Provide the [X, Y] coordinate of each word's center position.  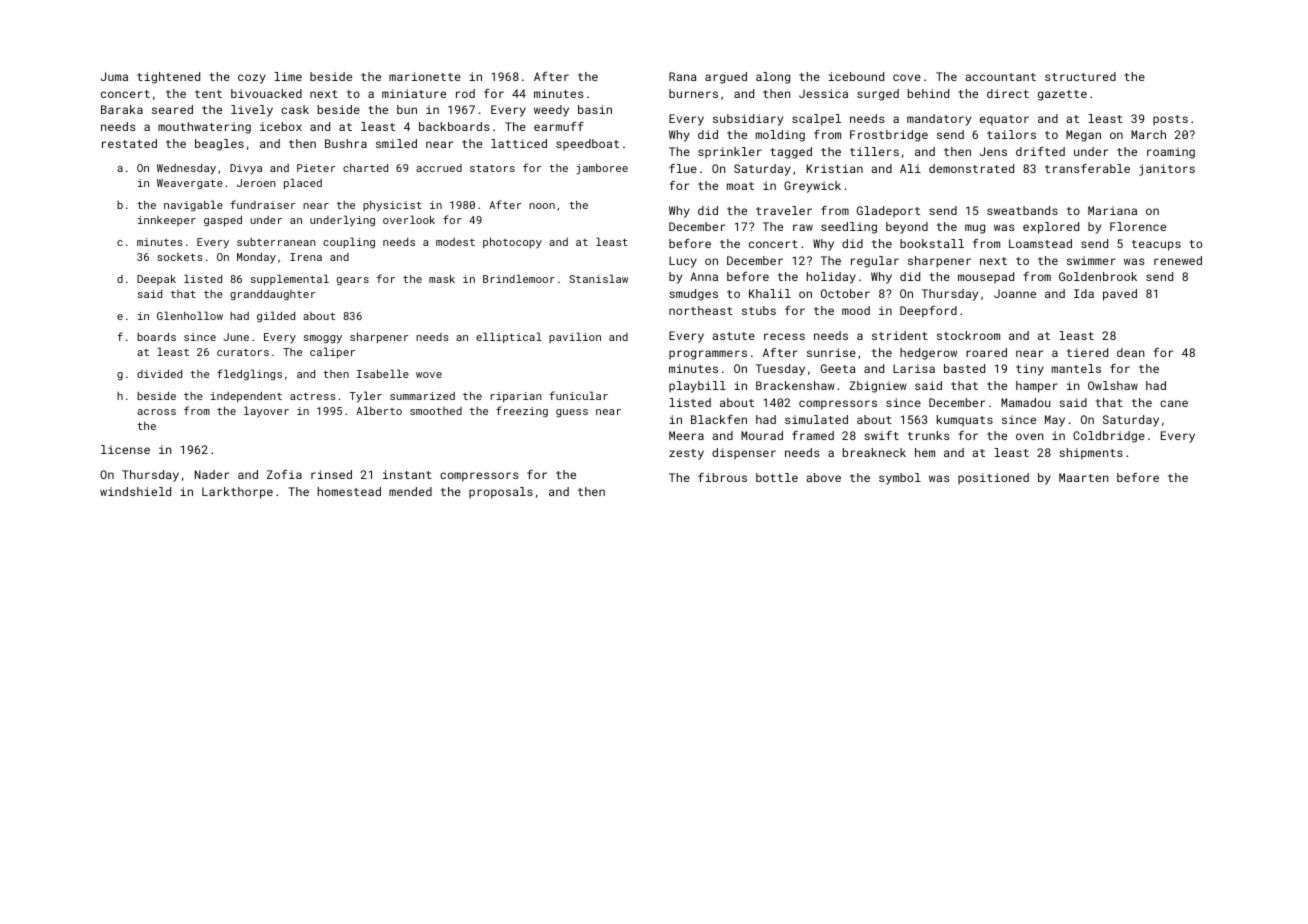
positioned [993, 479]
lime [288, 76]
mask [442, 278]
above [823, 477]
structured [1080, 76]
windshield [135, 491]
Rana [682, 76]
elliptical [509, 337]
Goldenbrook [1098, 276]
